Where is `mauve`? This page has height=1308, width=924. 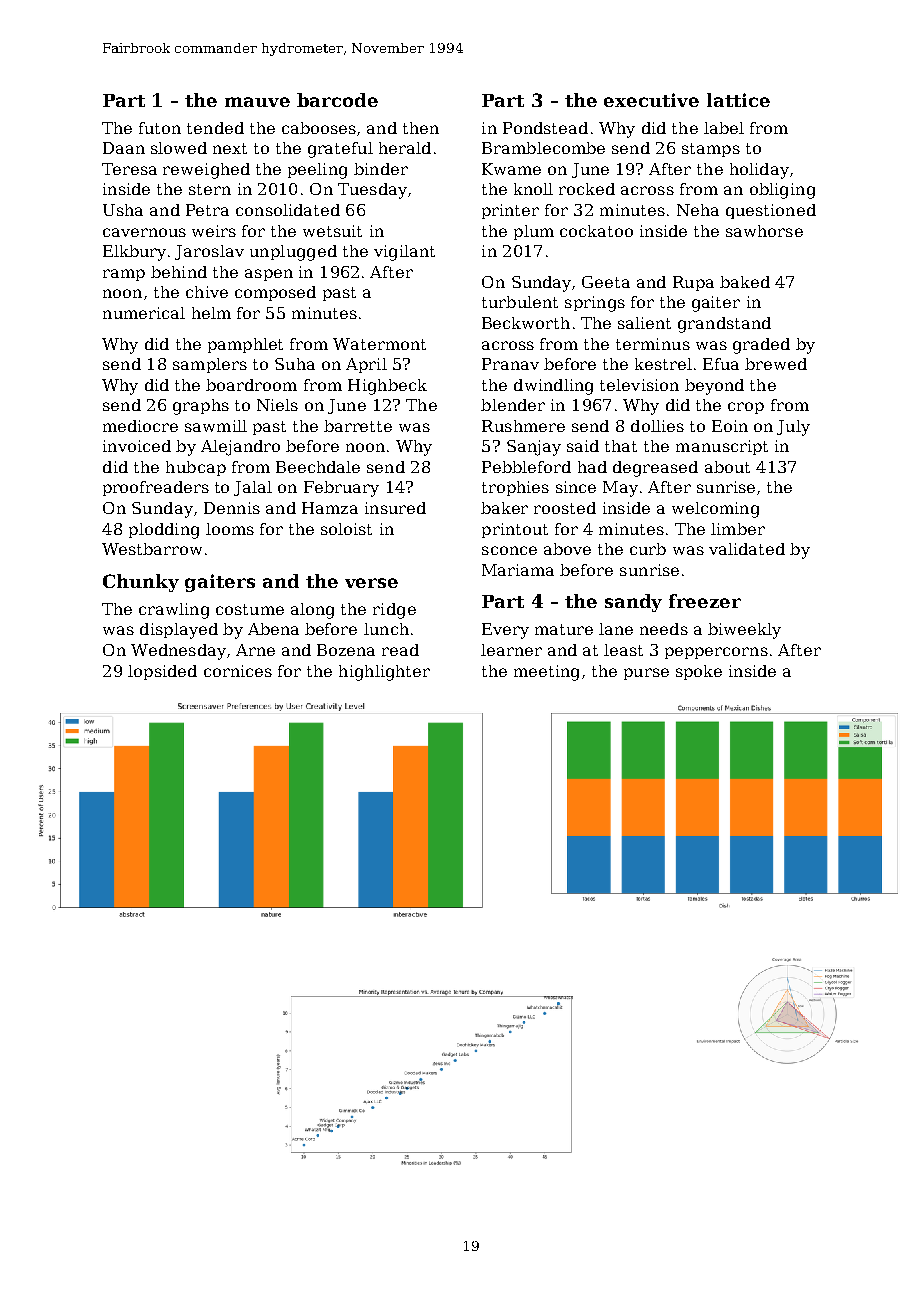 mauve is located at coordinates (257, 102).
